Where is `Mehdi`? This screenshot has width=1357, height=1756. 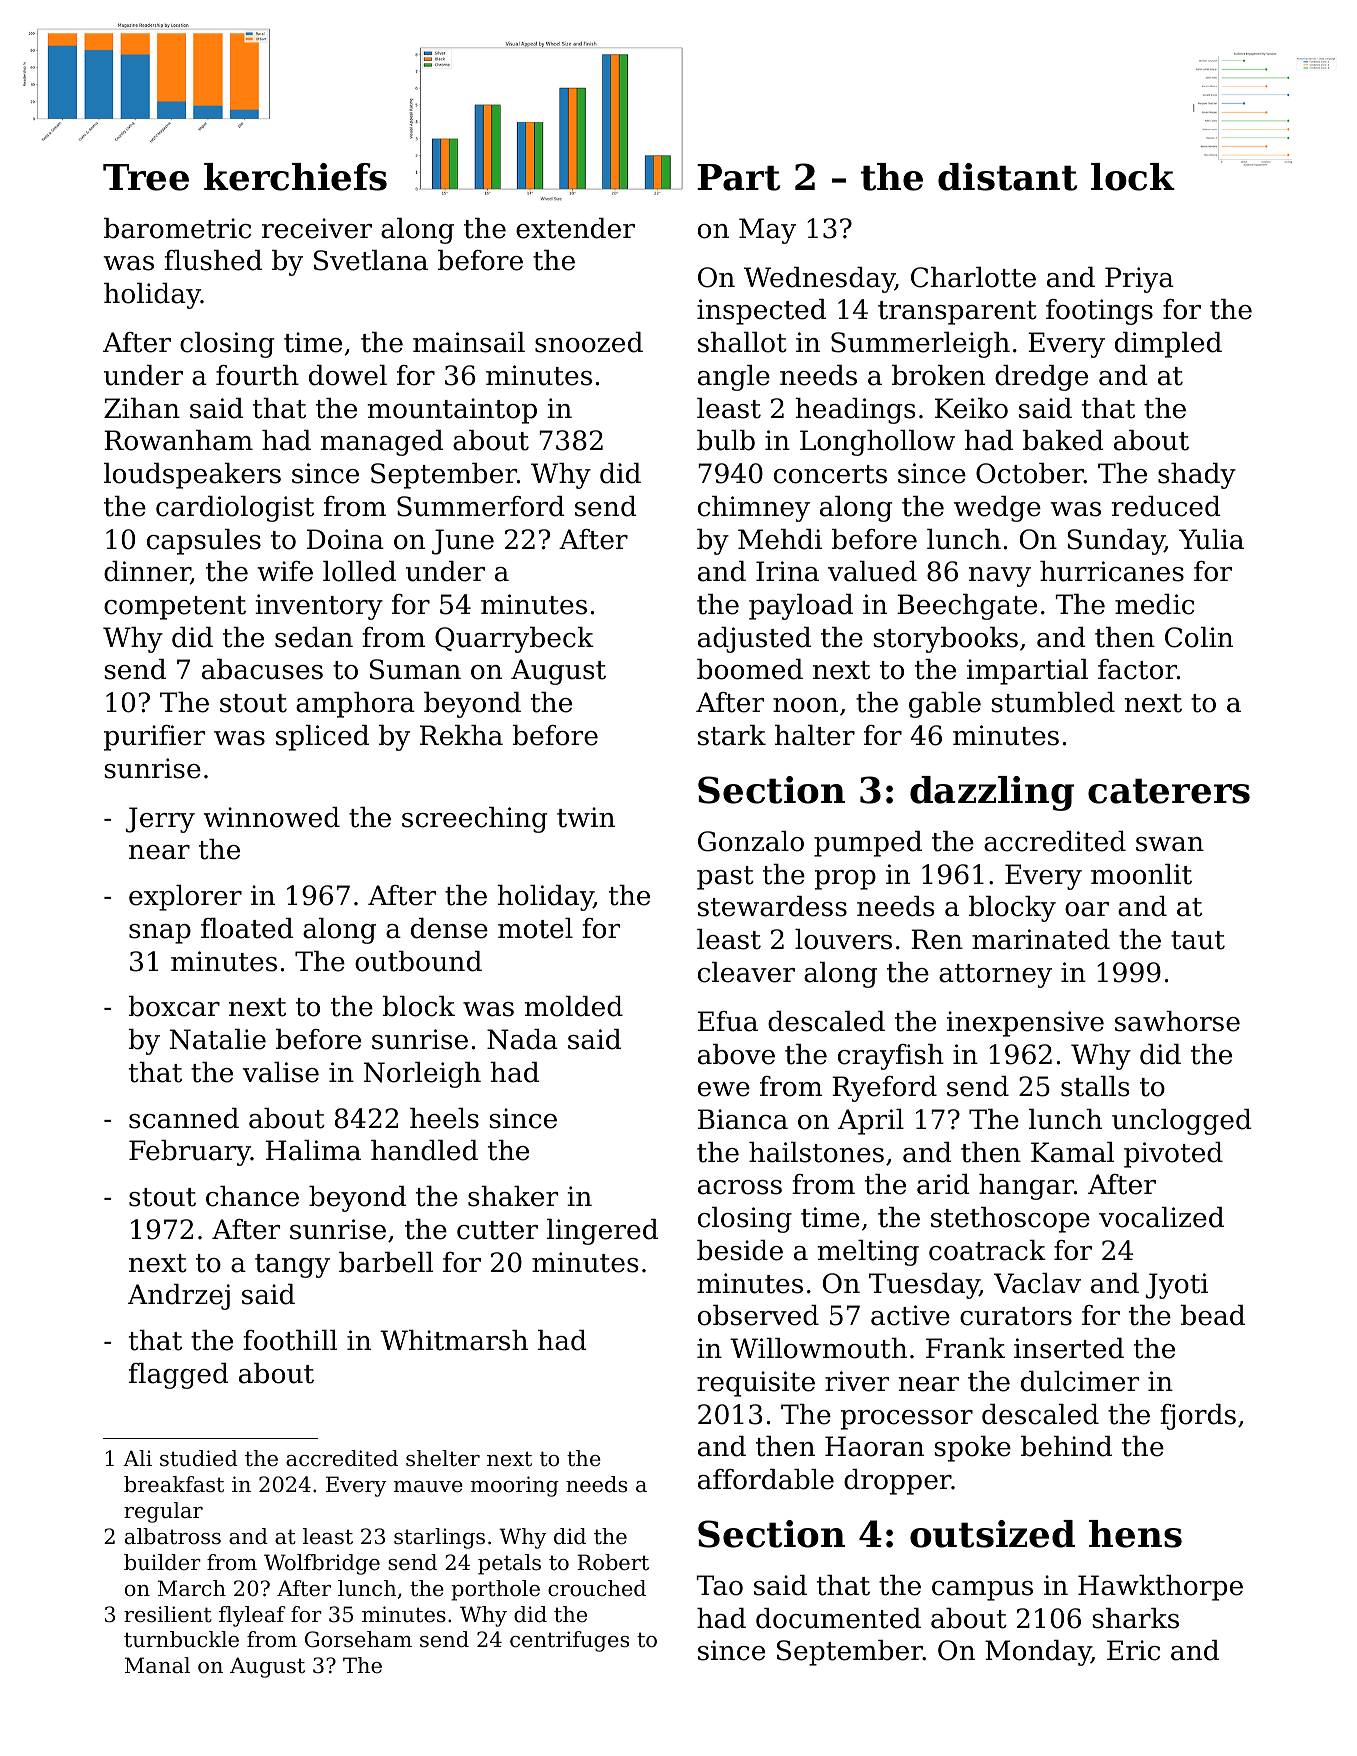
Mehdi is located at coordinates (780, 539).
